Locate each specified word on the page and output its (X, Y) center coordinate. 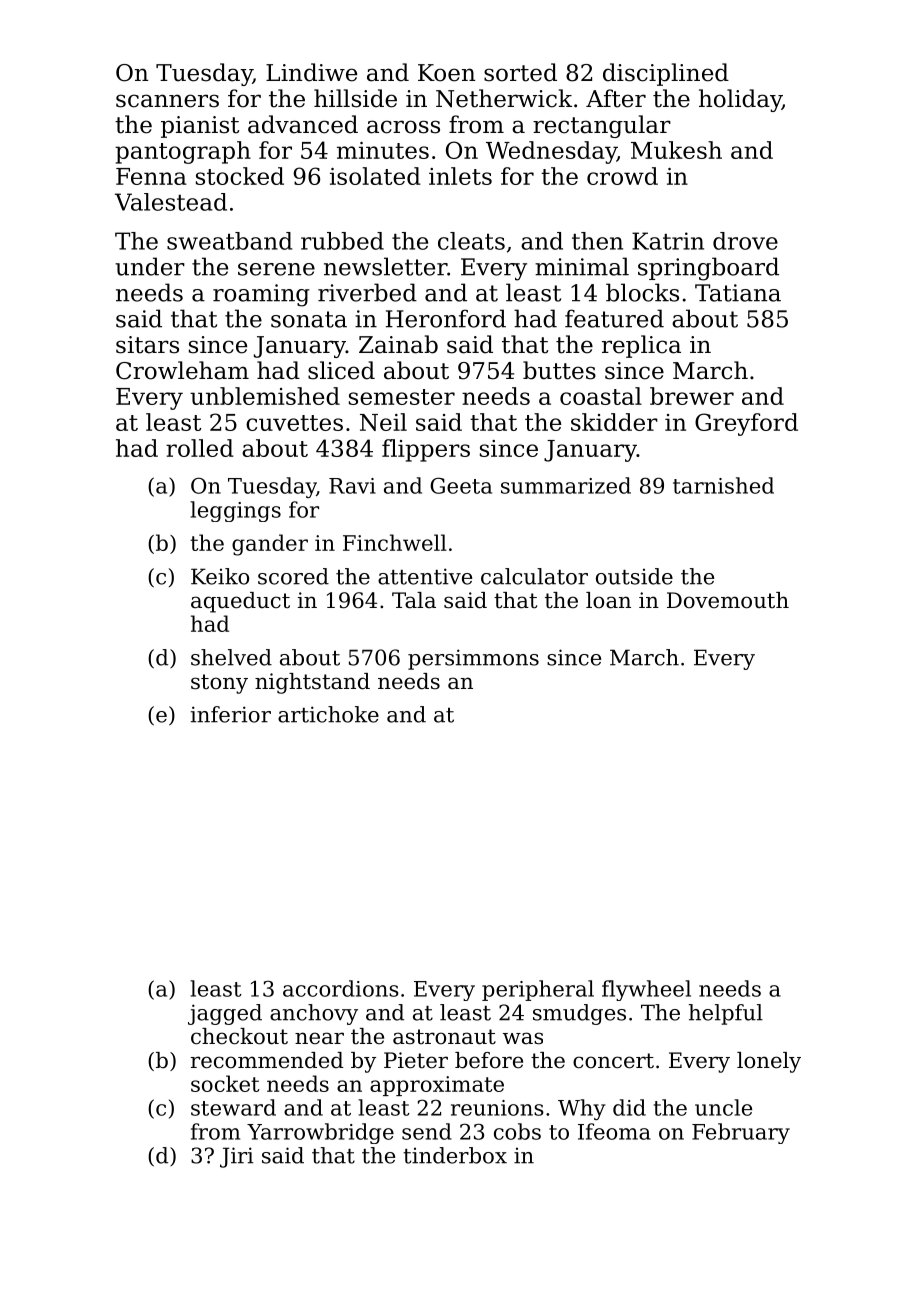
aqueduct (240, 602)
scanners (167, 101)
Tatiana (738, 293)
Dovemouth (728, 600)
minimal (582, 266)
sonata (309, 319)
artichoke (328, 714)
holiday (740, 100)
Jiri (237, 1157)
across (403, 127)
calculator (534, 576)
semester (402, 397)
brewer (692, 396)
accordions (341, 988)
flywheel (646, 990)
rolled (200, 448)
